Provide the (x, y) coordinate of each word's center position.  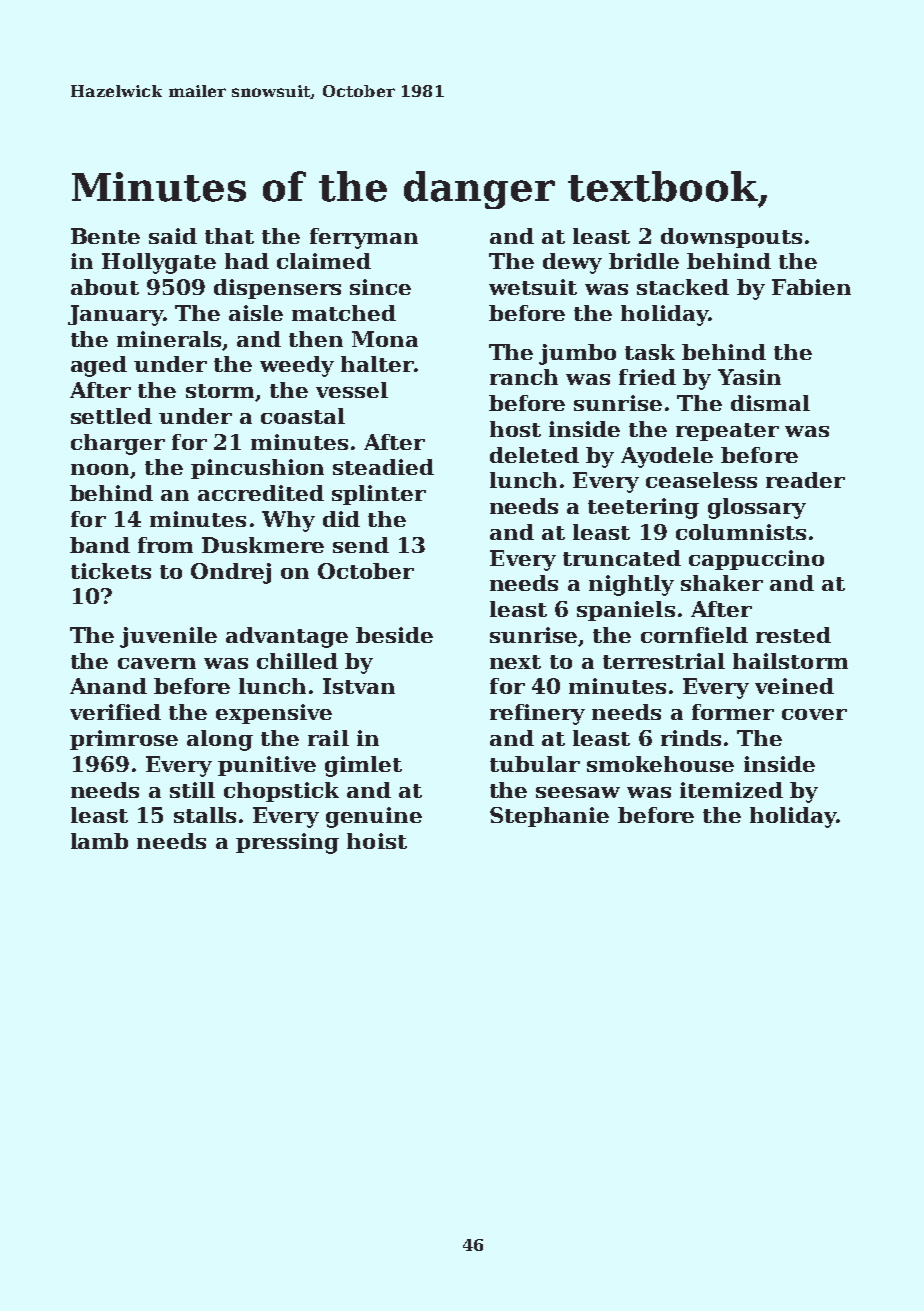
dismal (770, 403)
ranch (524, 377)
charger (118, 444)
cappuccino (756, 560)
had (247, 261)
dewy (572, 263)
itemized (731, 790)
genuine (374, 817)
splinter (379, 495)
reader (805, 480)
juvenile (168, 637)
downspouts (731, 238)
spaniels (626, 611)
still (192, 790)
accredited (261, 493)
